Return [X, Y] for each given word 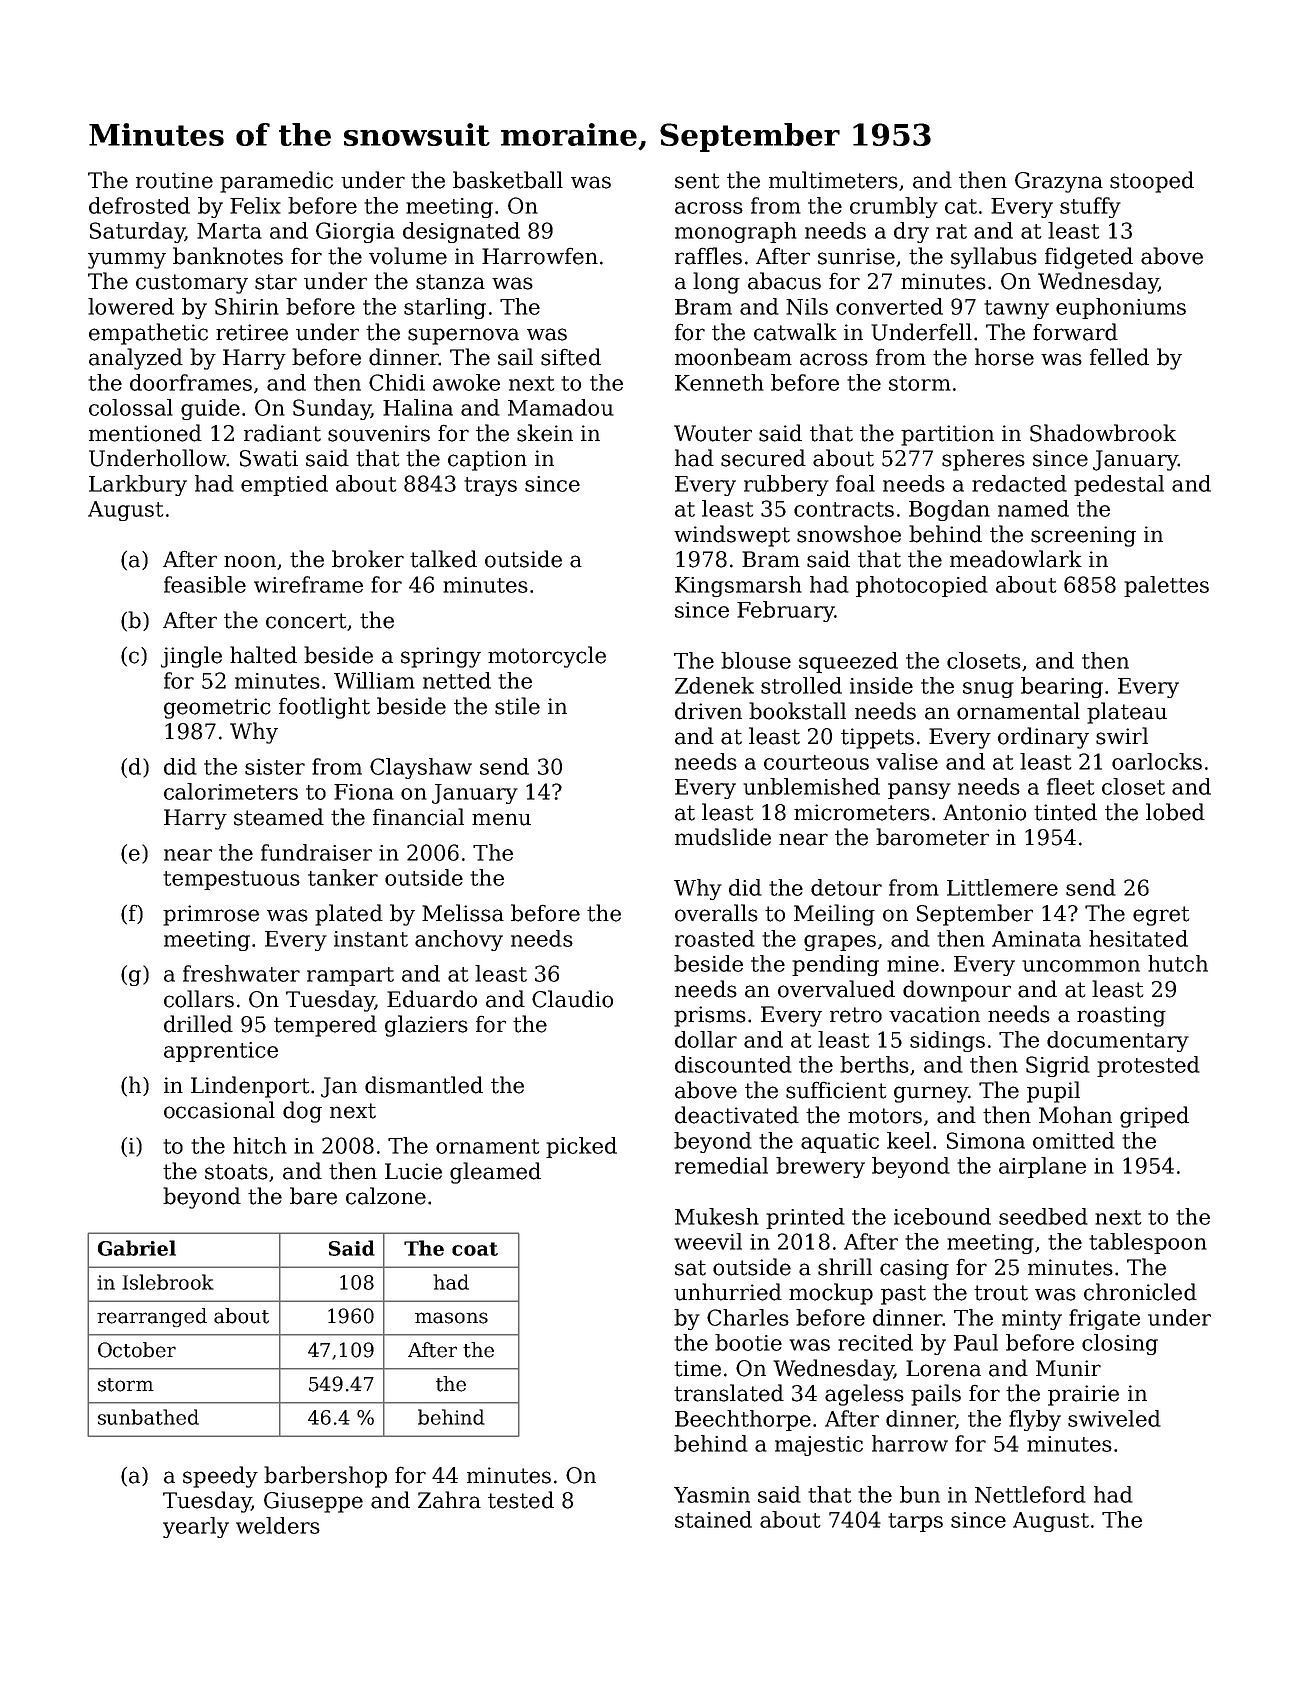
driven [708, 711]
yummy [127, 260]
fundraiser [316, 852]
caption [487, 460]
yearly [196, 1527]
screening [1083, 536]
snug [988, 690]
